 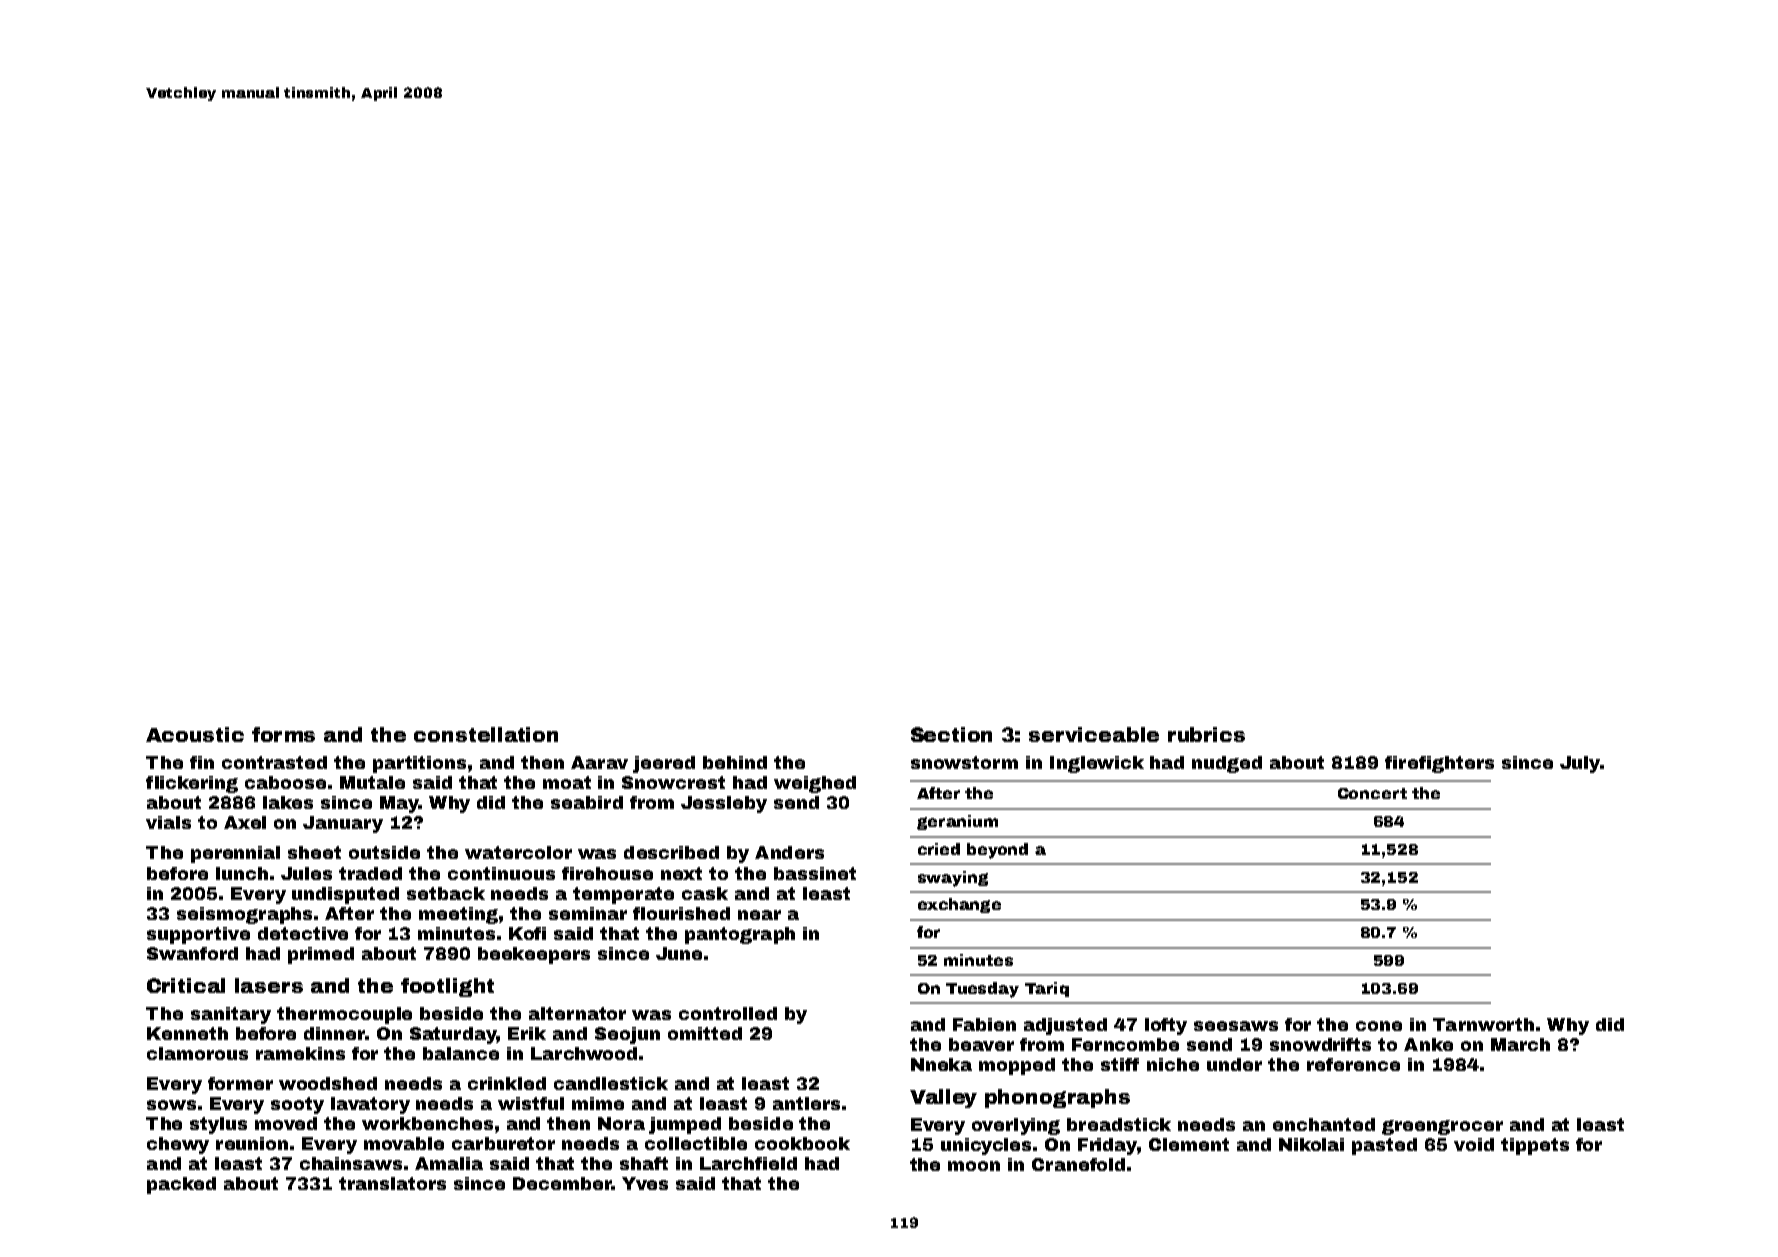 What do you see at coordinates (1379, 1026) in the document?
I see `cone` at bounding box center [1379, 1026].
